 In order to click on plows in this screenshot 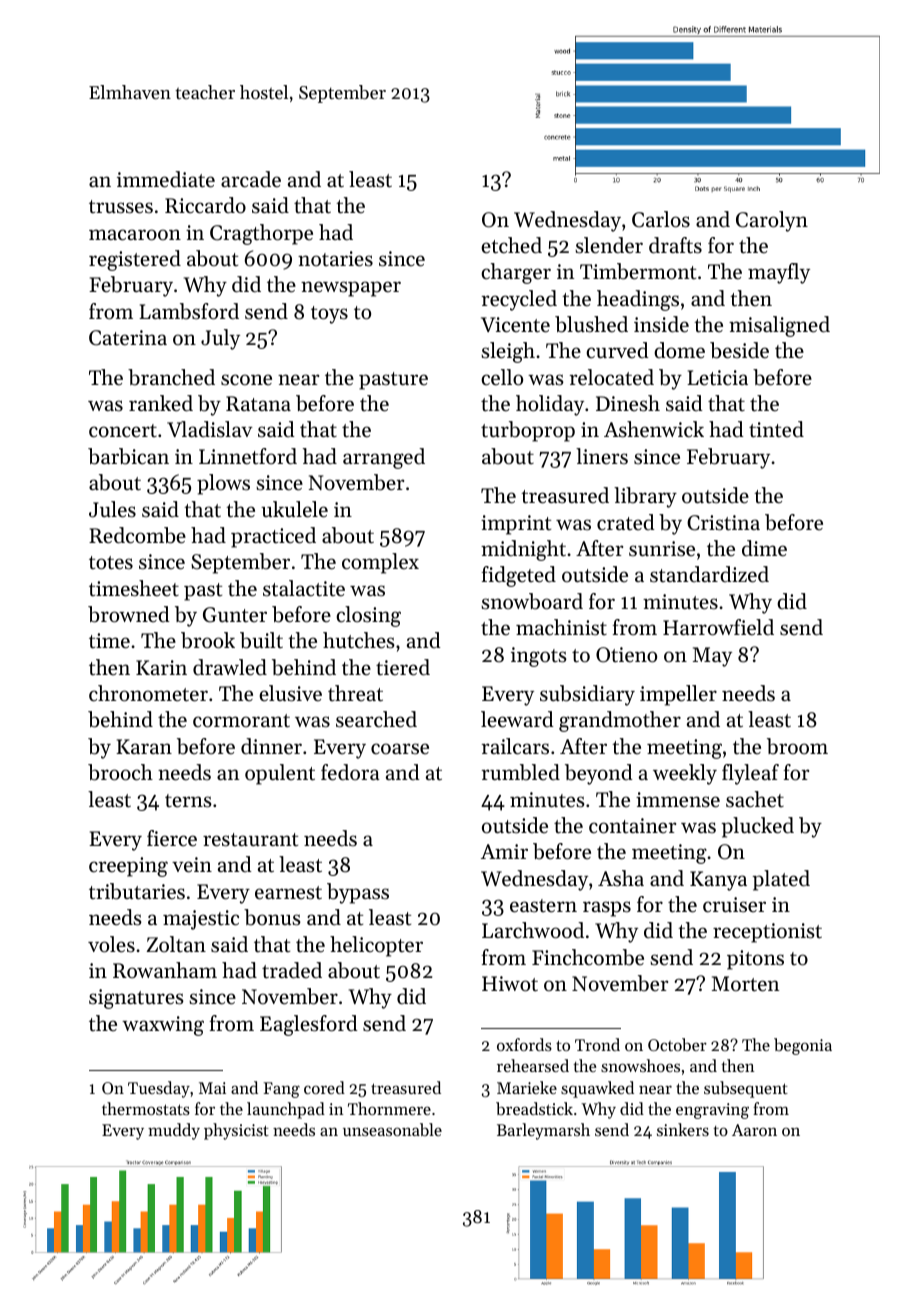, I will do `click(223, 484)`.
